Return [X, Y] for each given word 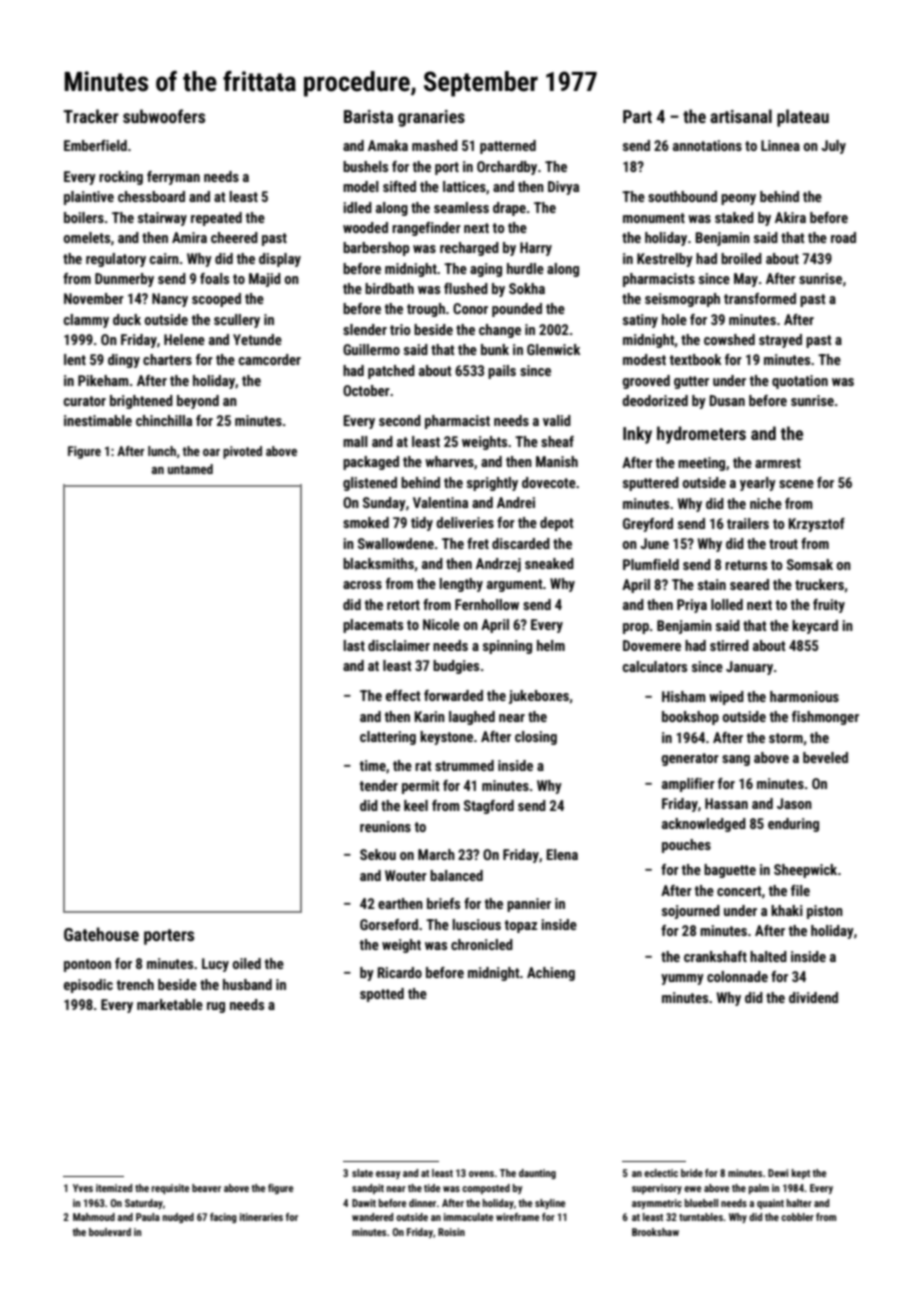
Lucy [215, 965]
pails [502, 372]
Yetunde [257, 339]
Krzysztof [816, 525]
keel [416, 805]
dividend [813, 997]
